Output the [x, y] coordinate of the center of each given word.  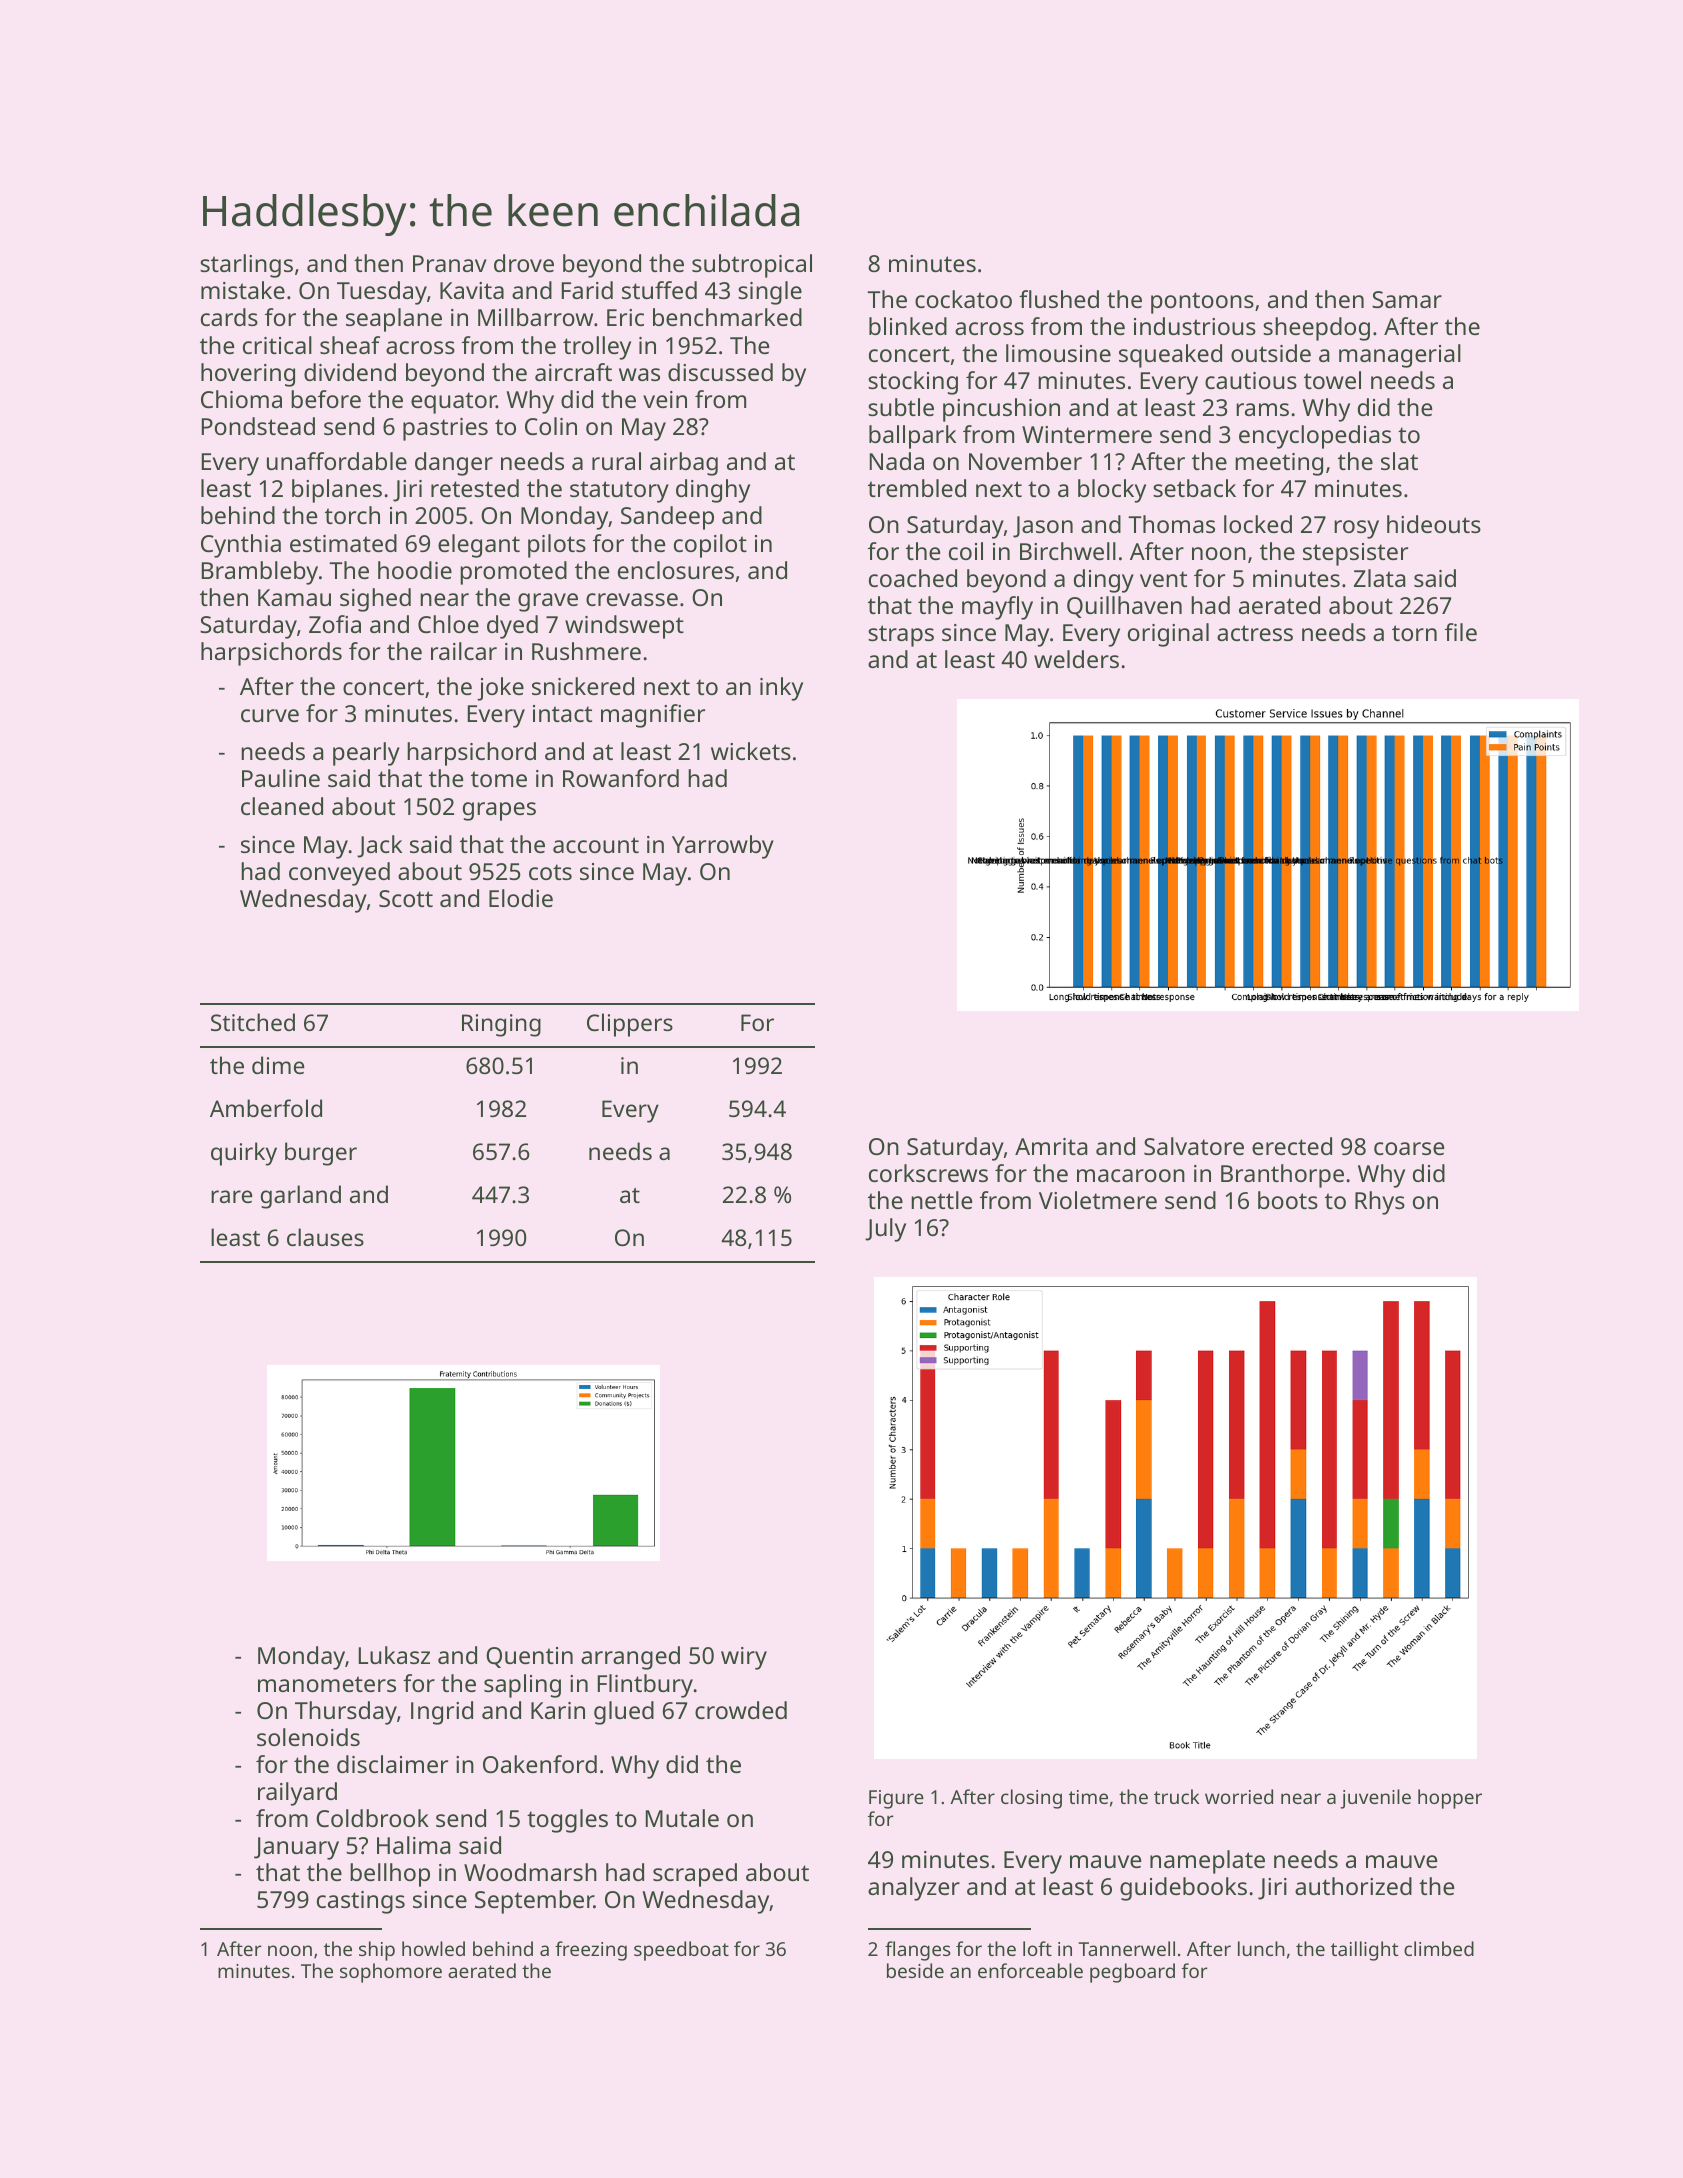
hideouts [1434, 524]
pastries [445, 429]
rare [232, 1196]
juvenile [1375, 1799]
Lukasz [394, 1655]
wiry [744, 1658]
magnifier [653, 716]
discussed [720, 372]
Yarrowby [723, 847]
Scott [406, 898]
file [1461, 632]
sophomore [391, 1973]
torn [1414, 633]
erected [1292, 1146]
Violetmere [1098, 1200]
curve [270, 715]
